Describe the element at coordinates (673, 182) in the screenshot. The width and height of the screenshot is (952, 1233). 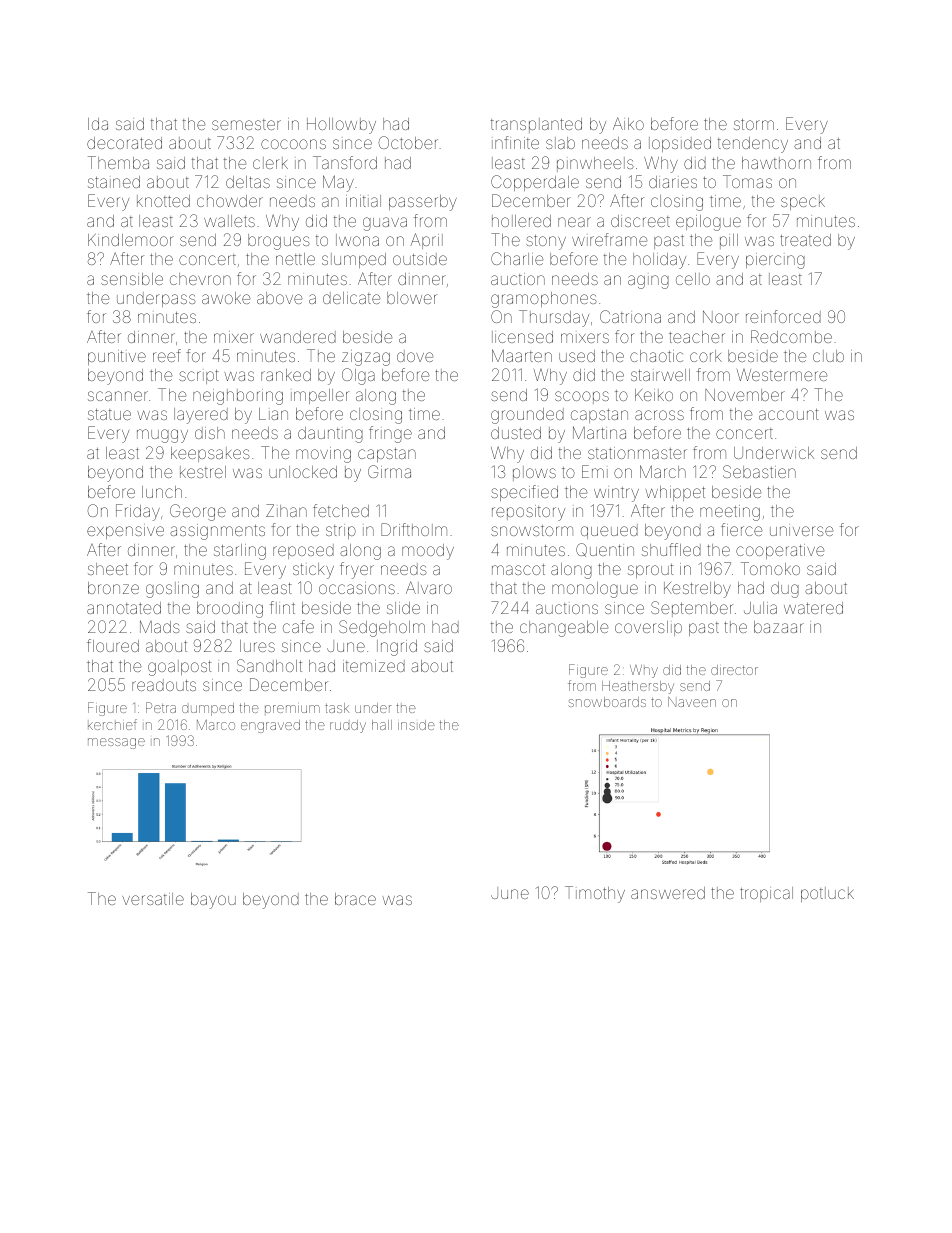
I see `diaries` at that location.
